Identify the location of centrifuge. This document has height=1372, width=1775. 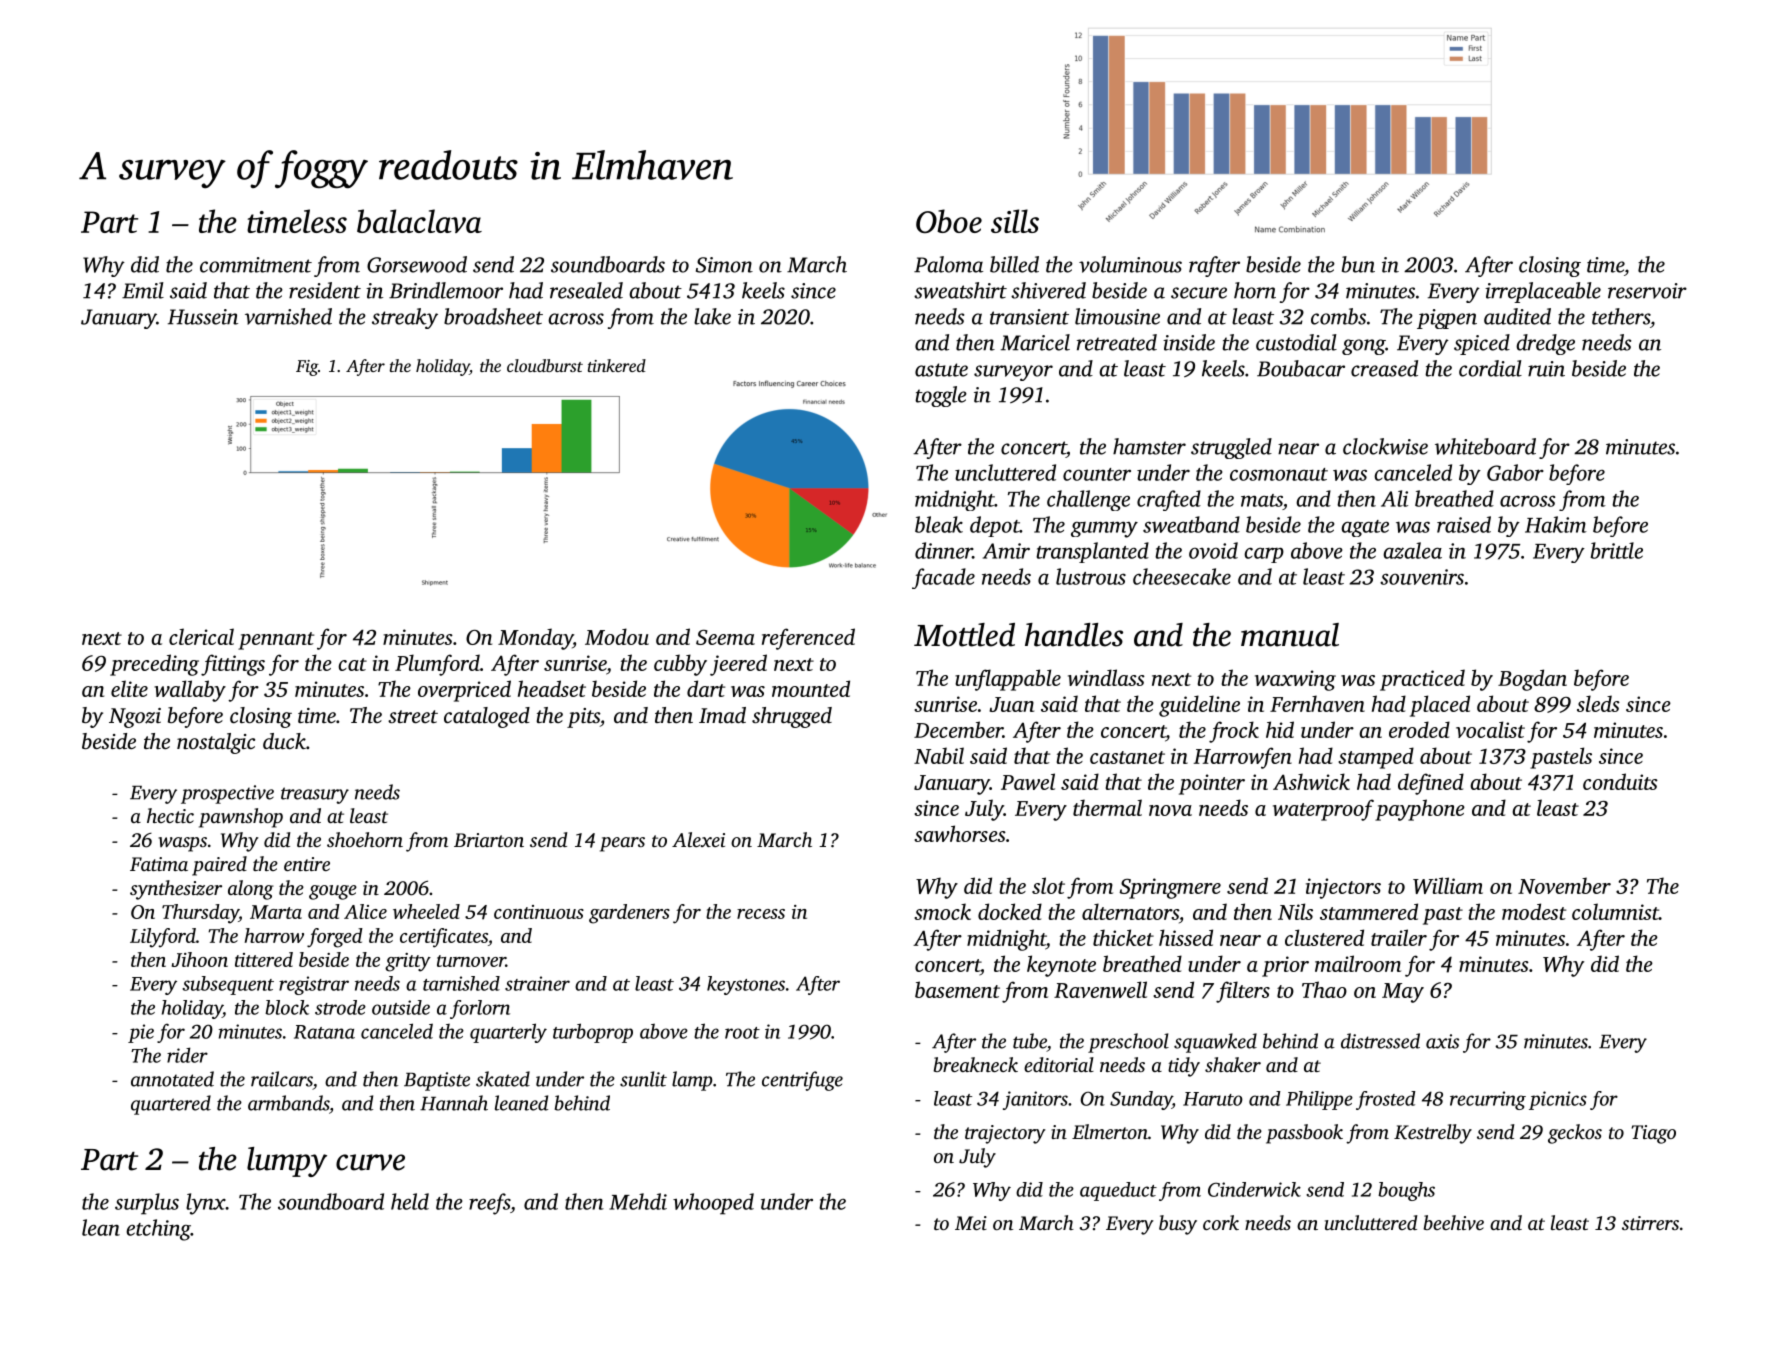
(802, 1081).
